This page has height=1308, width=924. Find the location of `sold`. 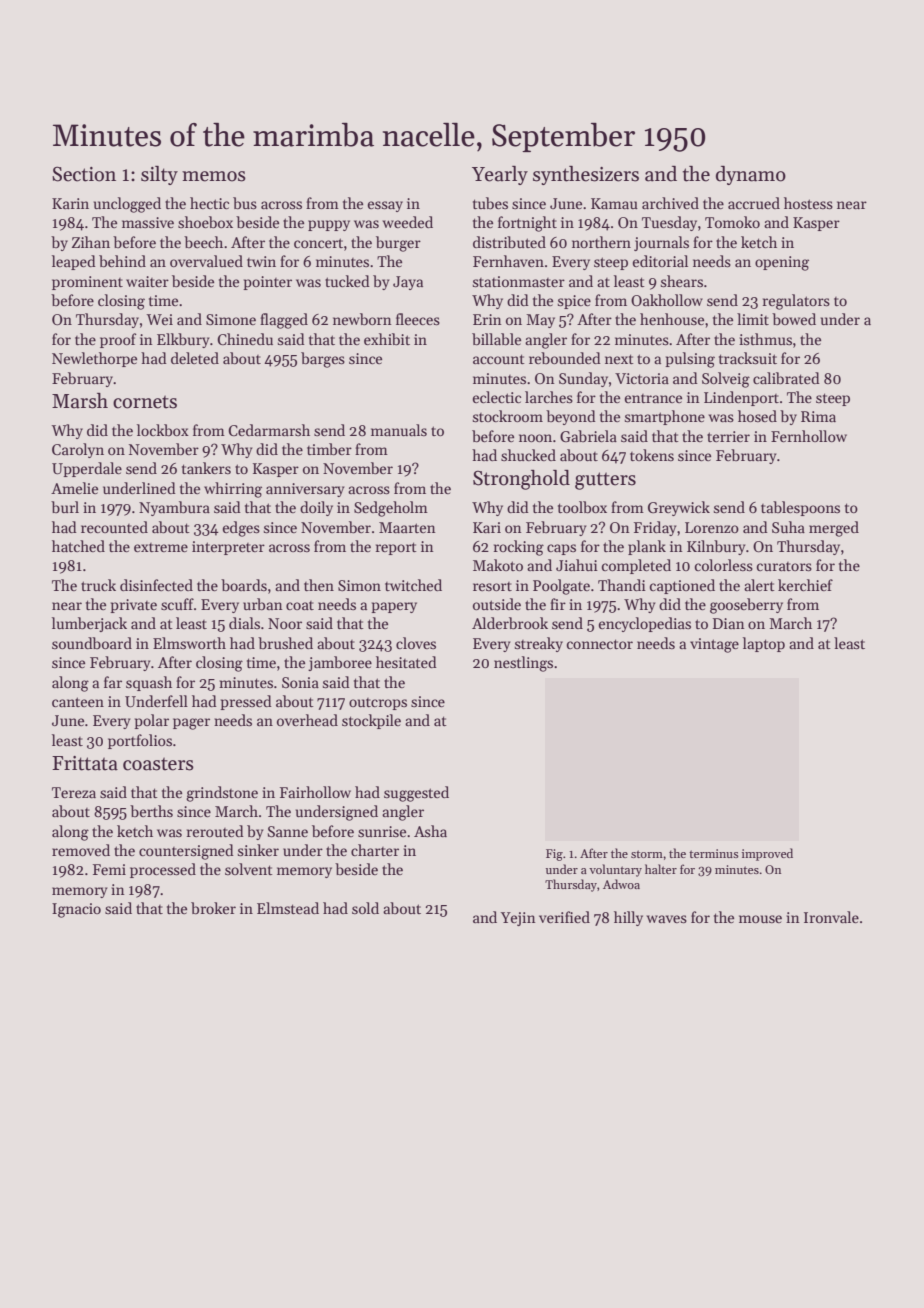

sold is located at coordinates (365, 908).
